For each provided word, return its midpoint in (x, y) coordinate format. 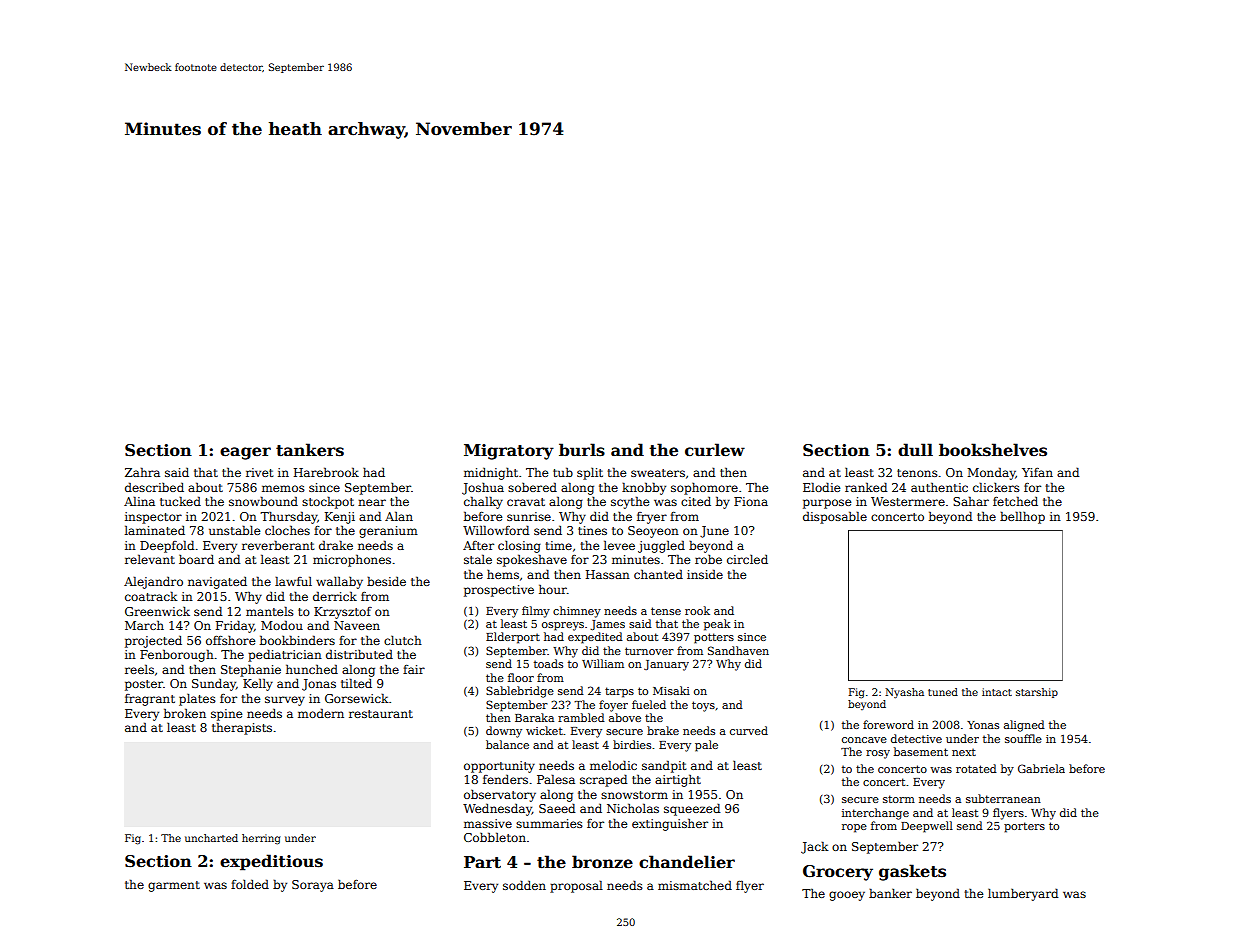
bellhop (1022, 517)
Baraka (534, 717)
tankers (310, 450)
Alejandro (153, 582)
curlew (715, 450)
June (714, 532)
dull (915, 450)
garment (174, 886)
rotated (976, 768)
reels (139, 669)
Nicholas (633, 808)
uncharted (211, 838)
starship (1037, 693)
